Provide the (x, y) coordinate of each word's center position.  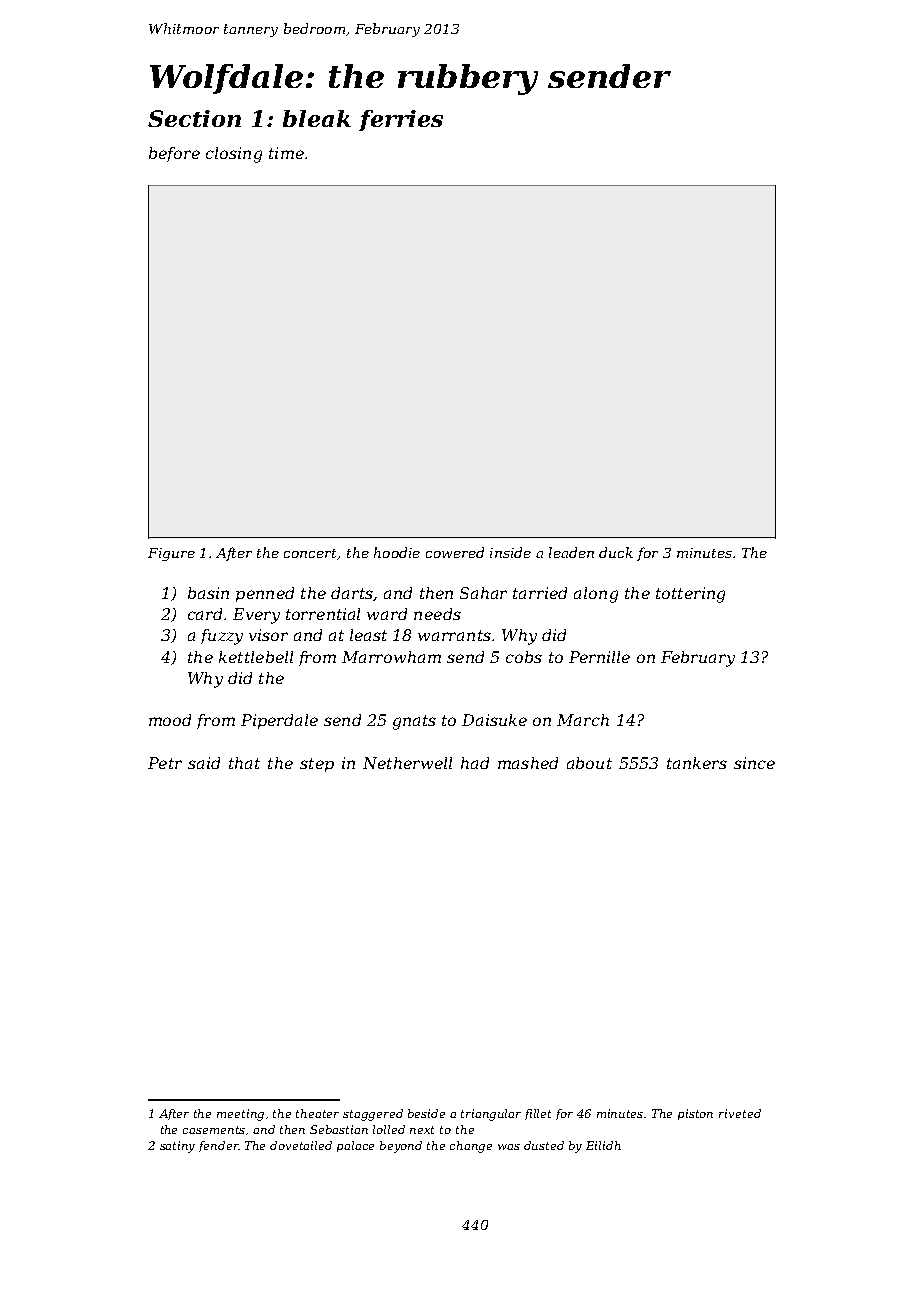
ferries (401, 120)
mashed (528, 763)
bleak (317, 118)
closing (234, 155)
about (589, 763)
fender (219, 1146)
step (317, 765)
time (286, 153)
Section (194, 118)
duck (616, 552)
